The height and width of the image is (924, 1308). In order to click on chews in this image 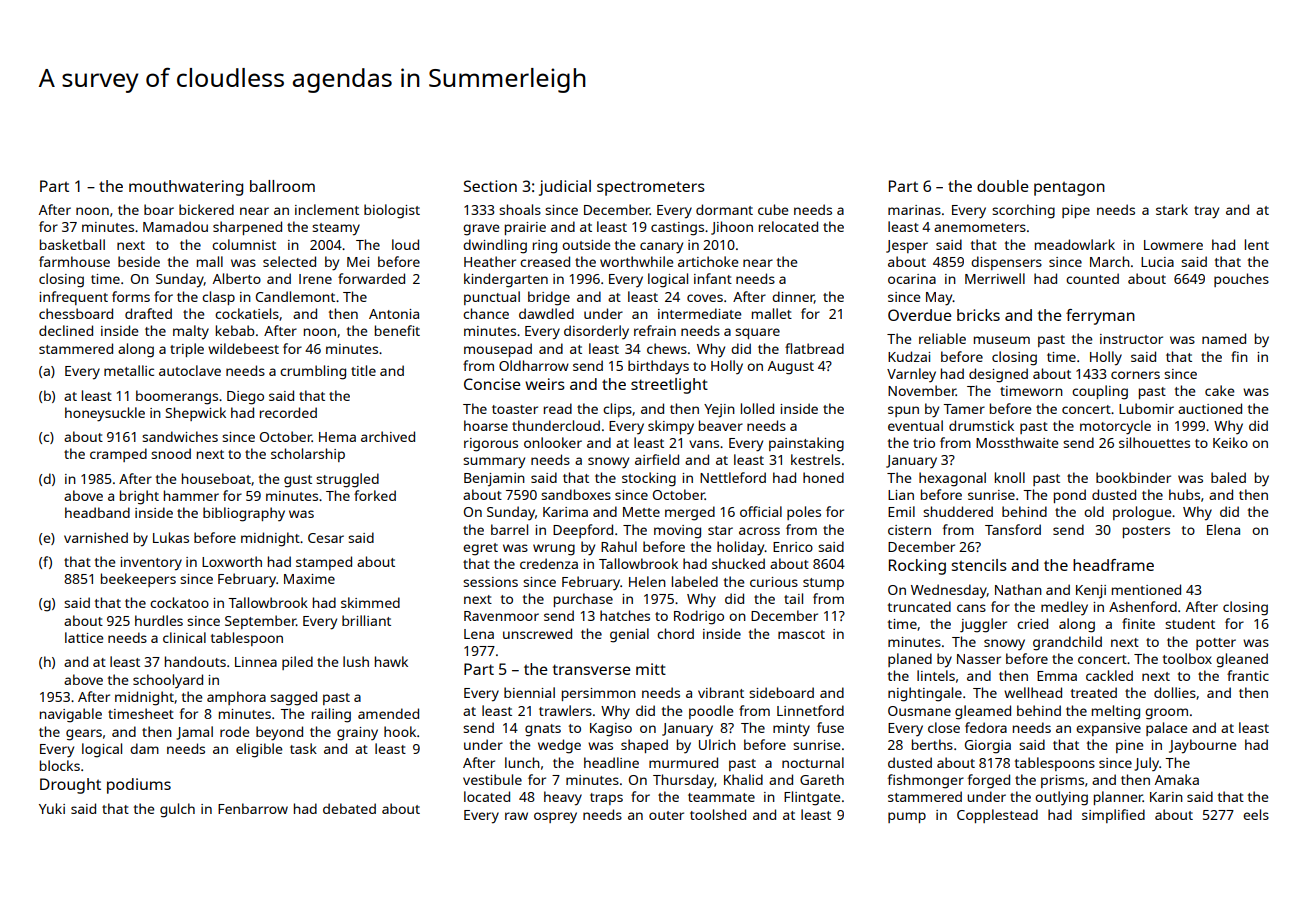, I will do `click(667, 348)`.
